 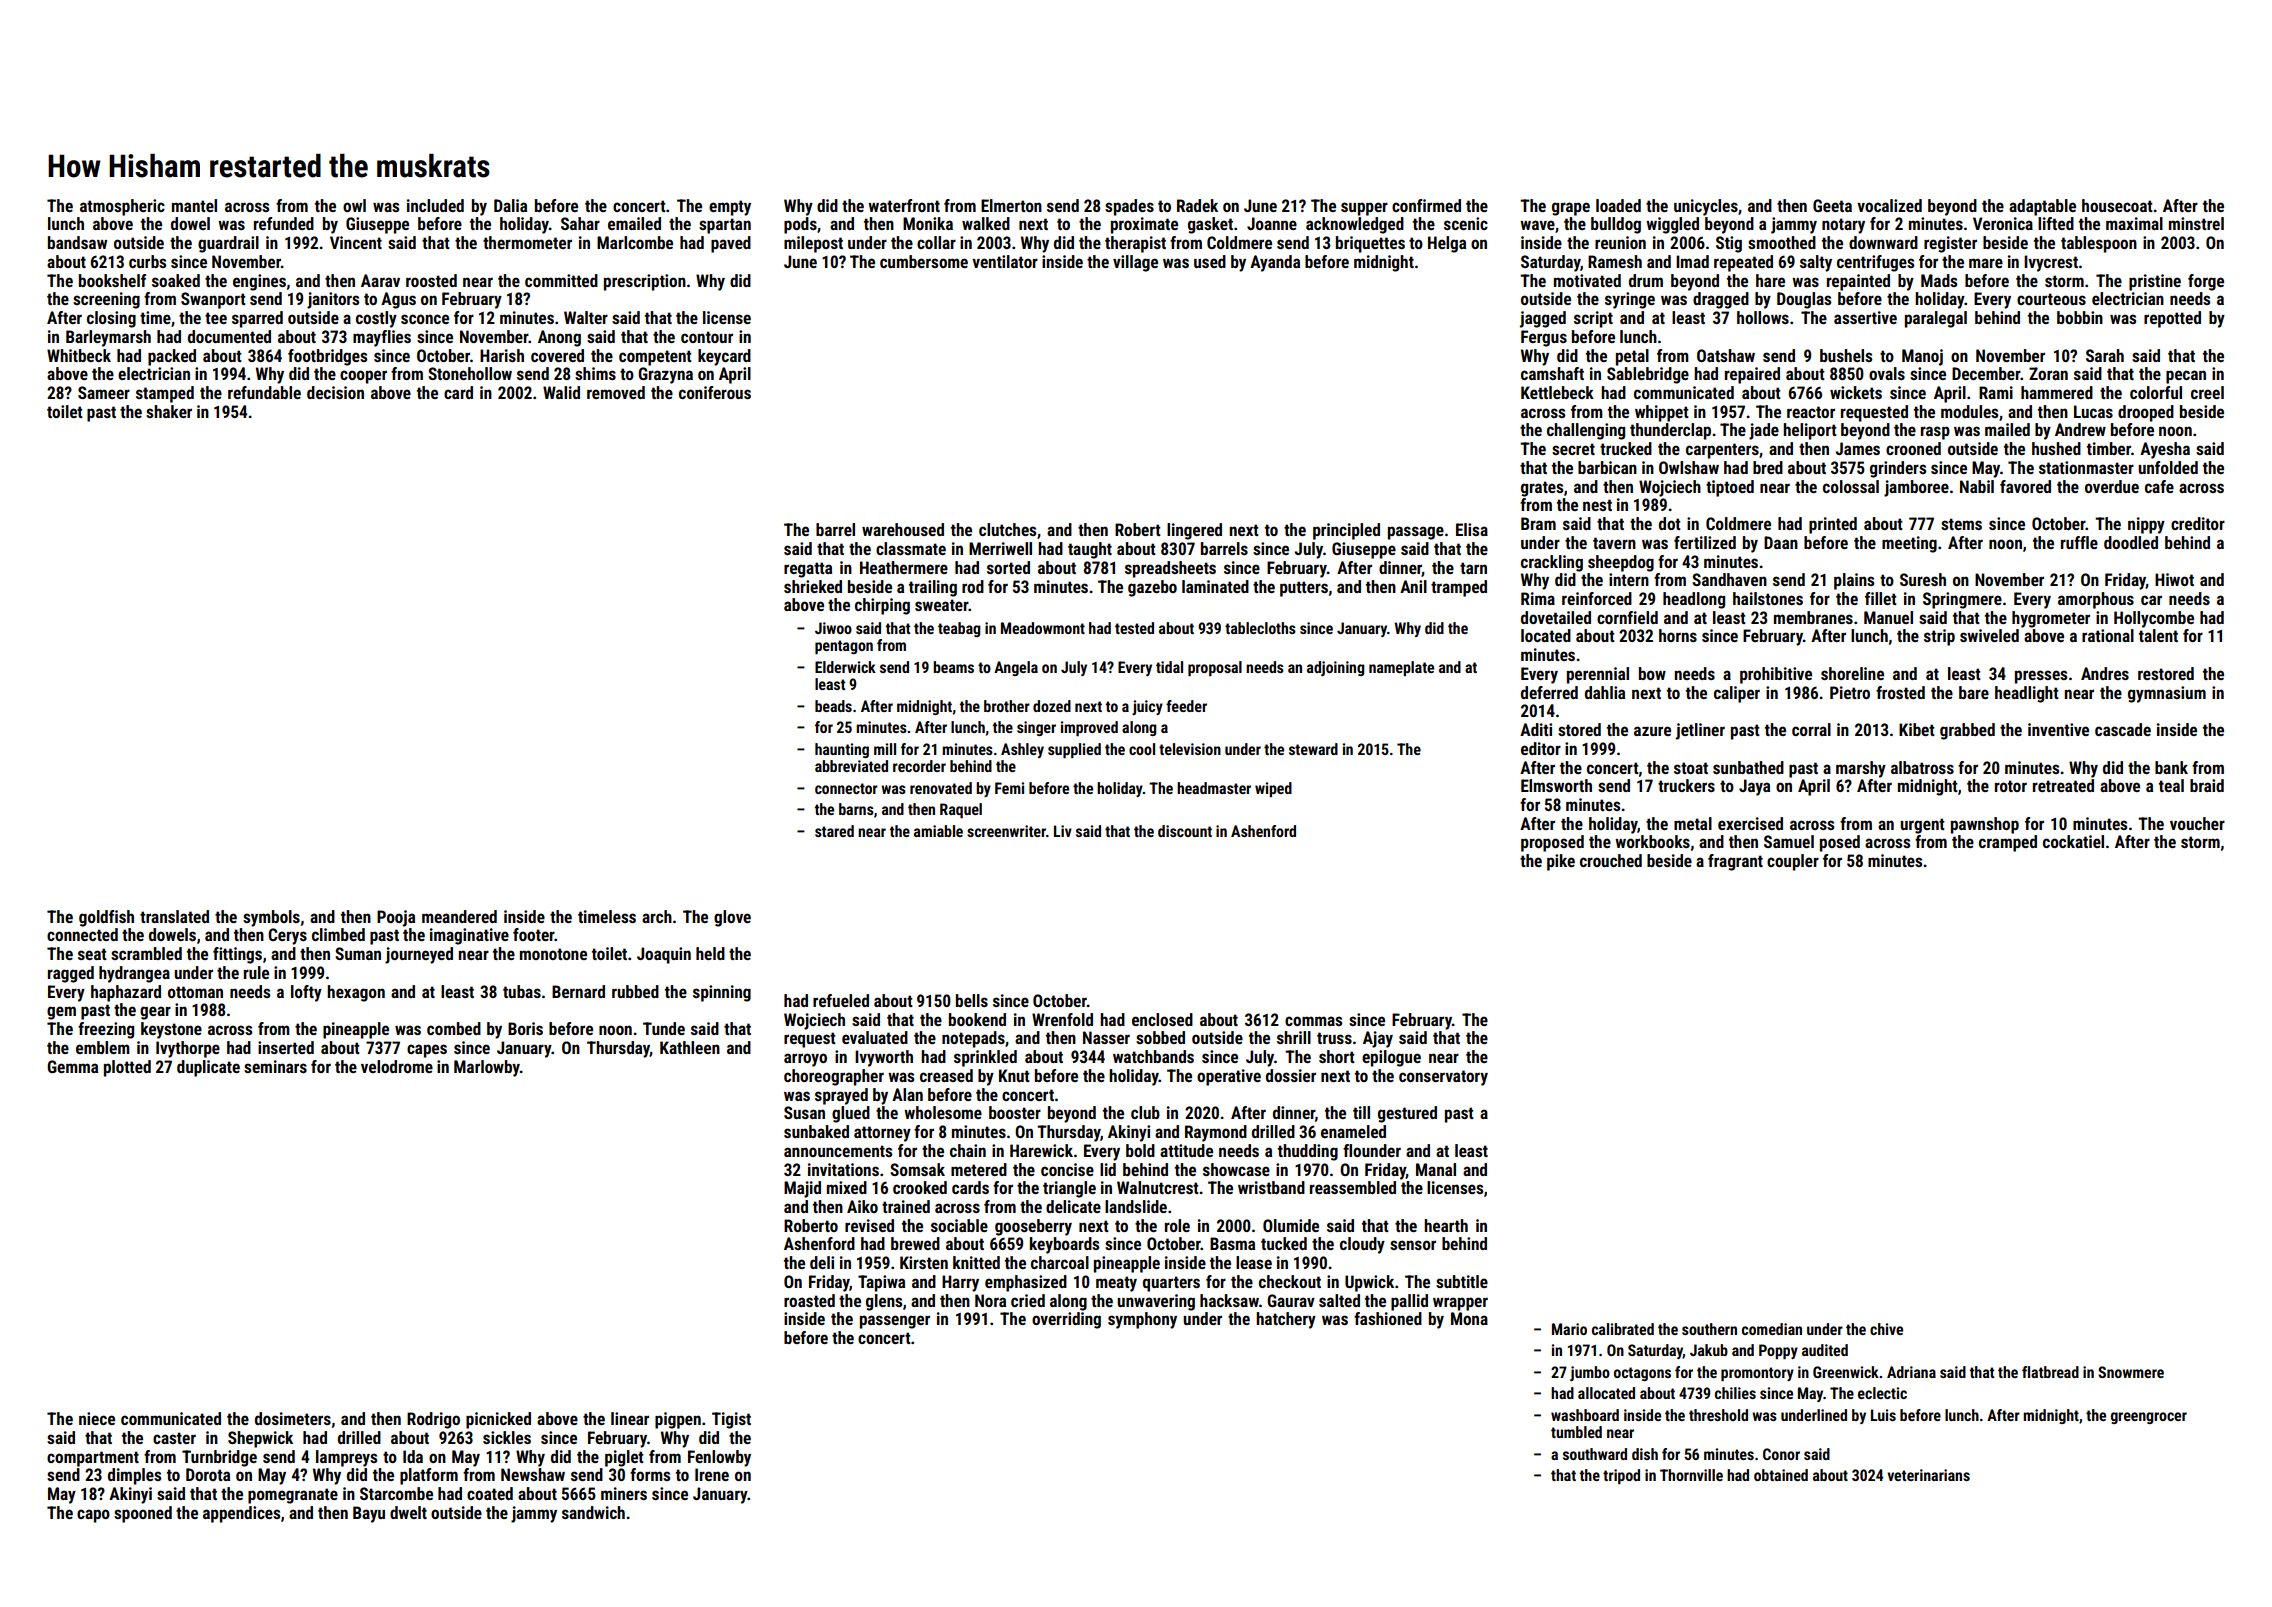 I want to click on Tunde, so click(x=664, y=1028).
